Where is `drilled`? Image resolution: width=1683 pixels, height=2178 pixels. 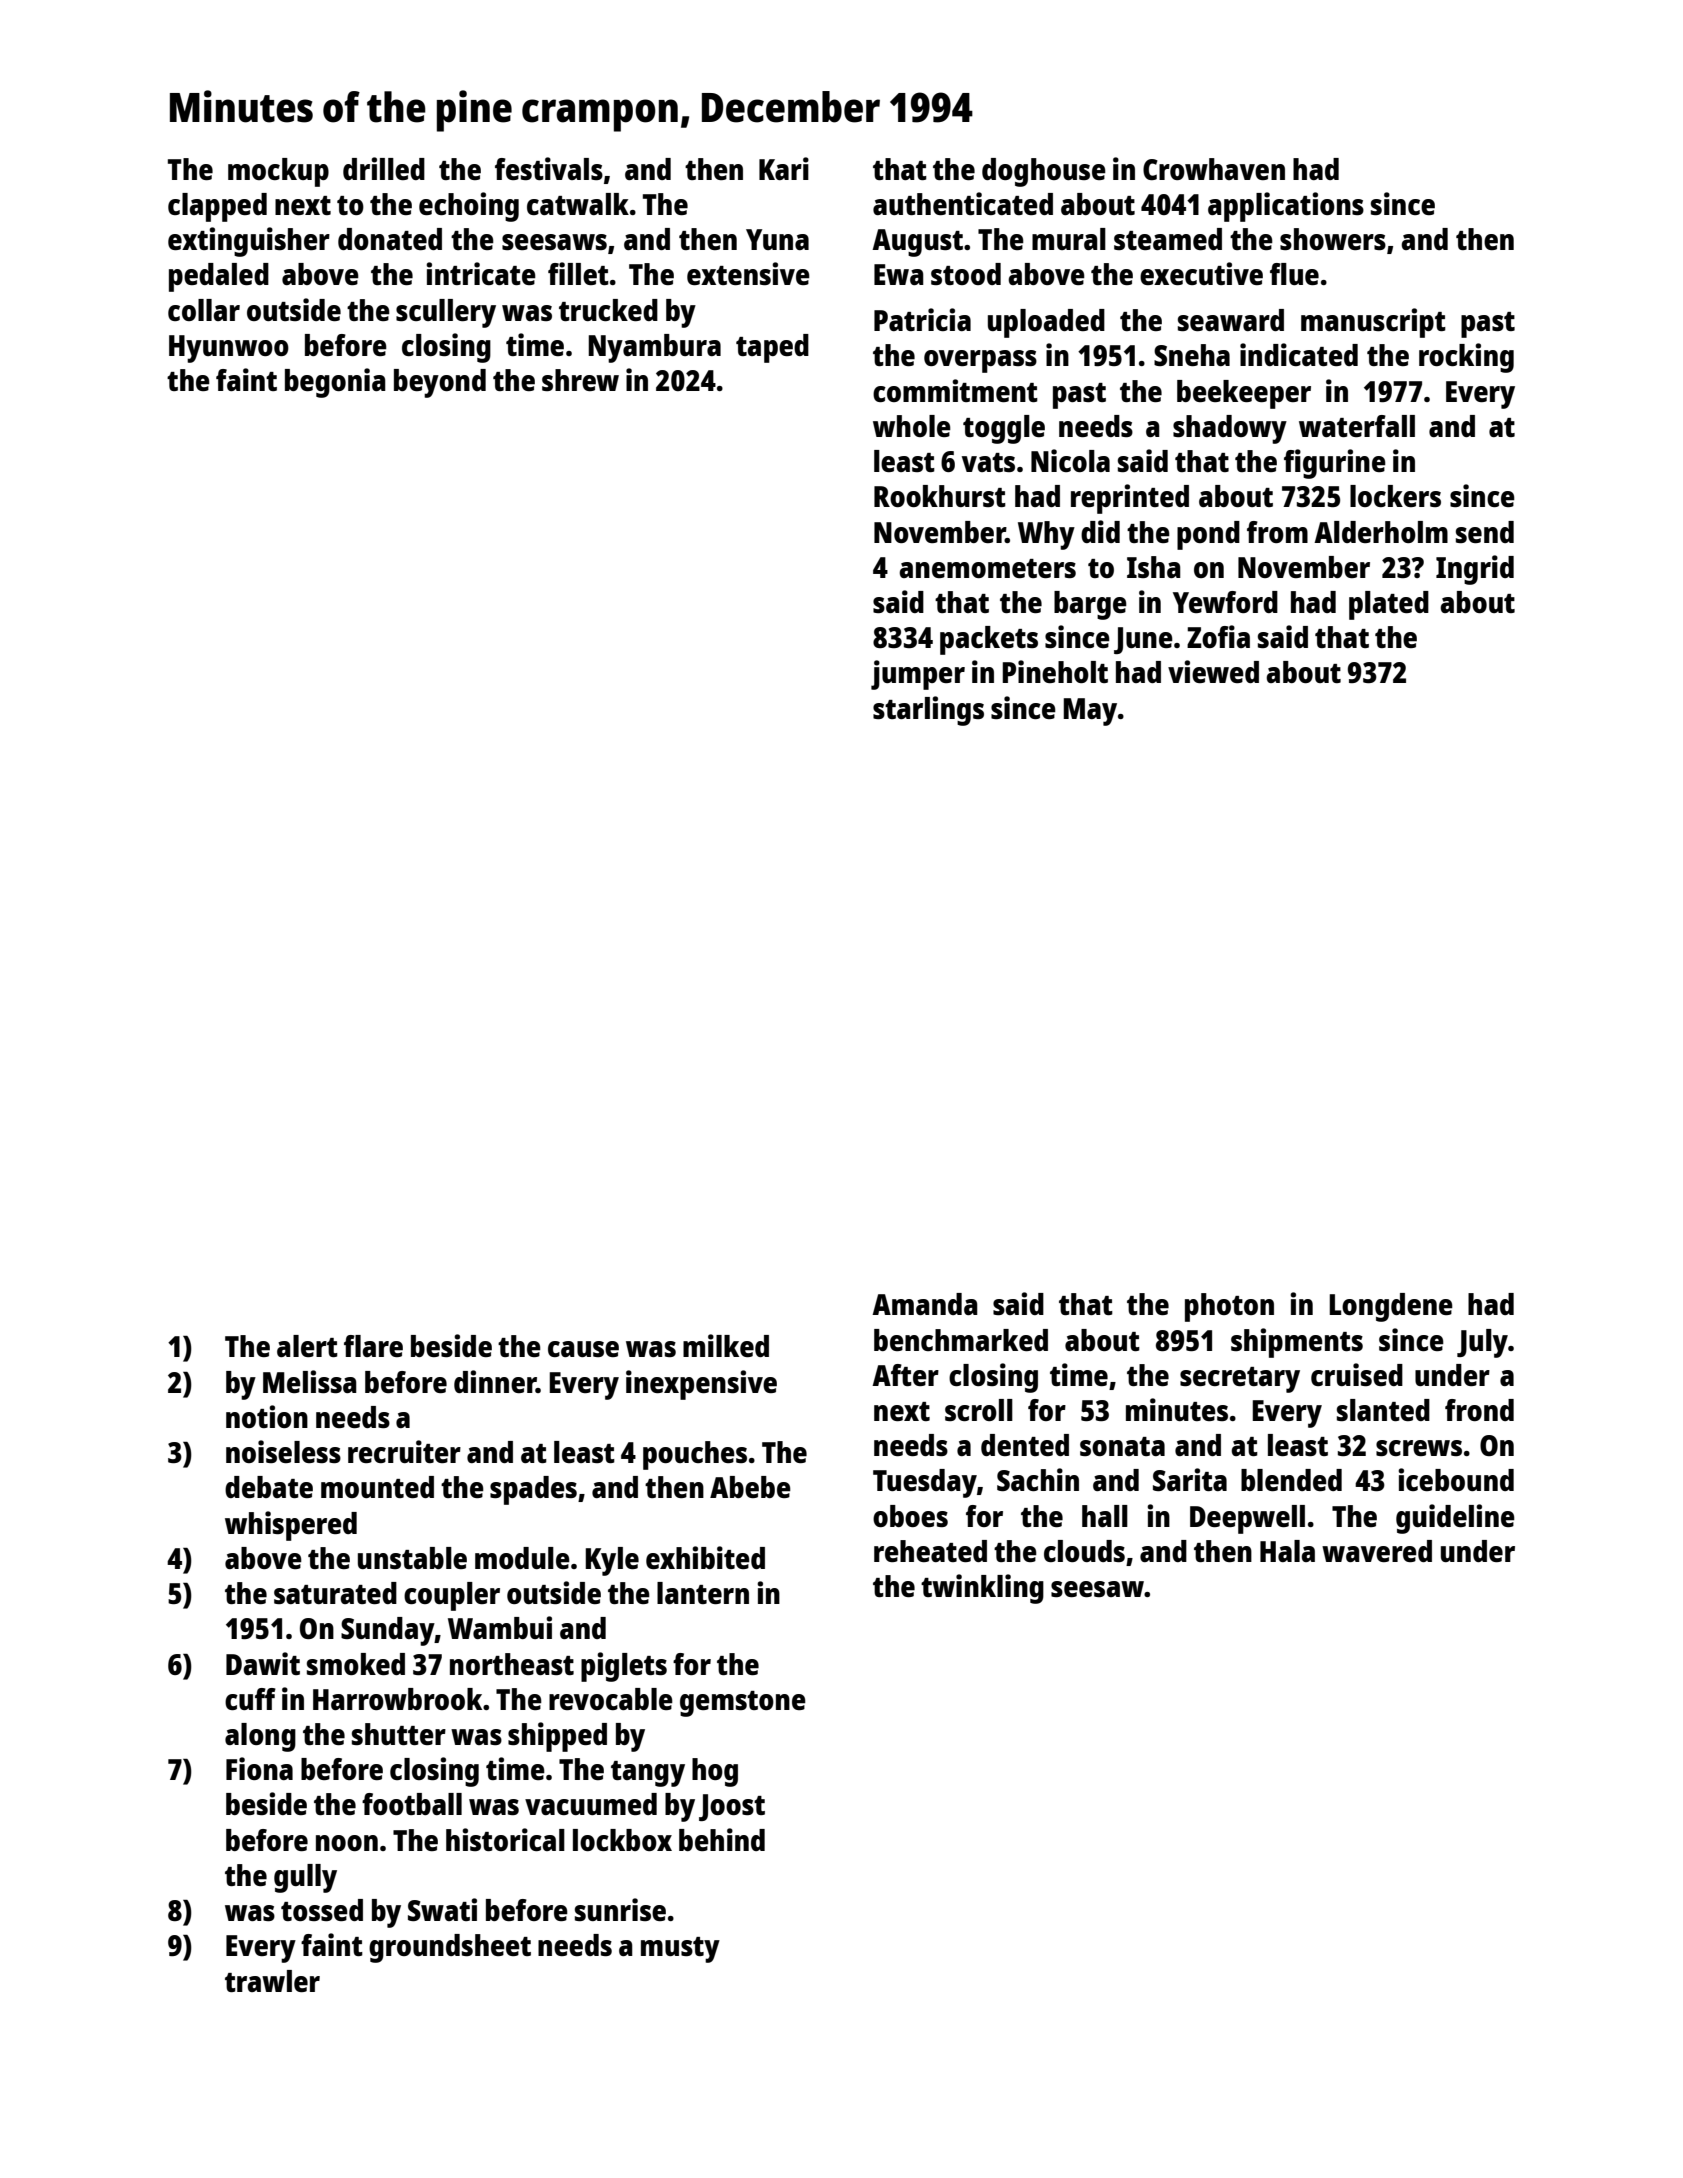
drilled is located at coordinates (384, 168).
